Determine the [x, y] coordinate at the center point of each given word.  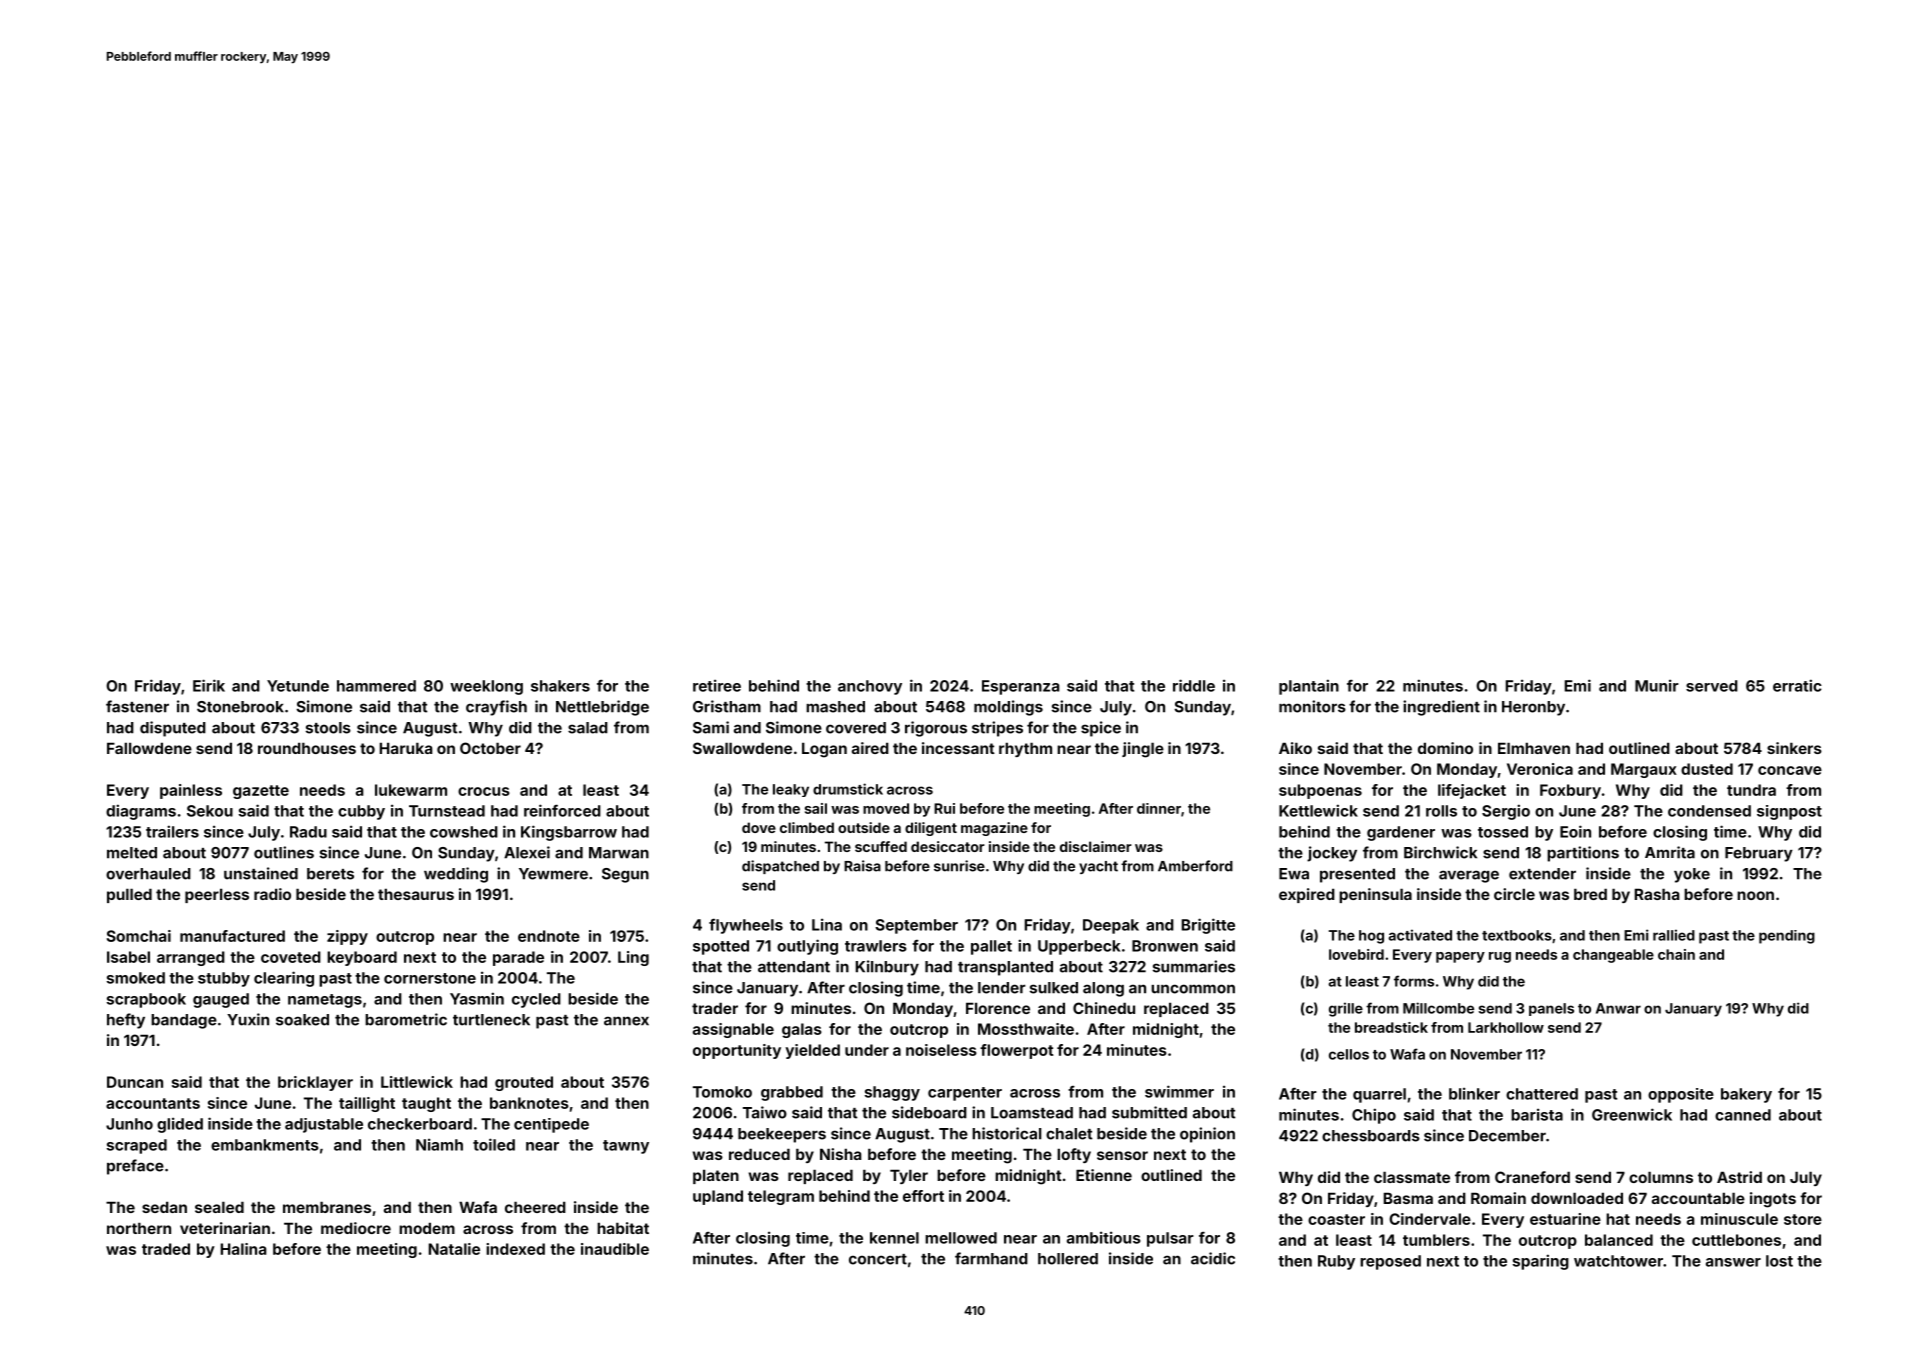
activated [1420, 935]
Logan [824, 750]
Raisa [862, 866]
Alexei [527, 852]
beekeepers [782, 1135]
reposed [1390, 1262]
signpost [1789, 812]
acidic [1213, 1258]
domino [1445, 748]
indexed [515, 1249]
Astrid [1739, 1177]
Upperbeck [1079, 947]
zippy [347, 937]
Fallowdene [149, 748]
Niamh [439, 1144]
